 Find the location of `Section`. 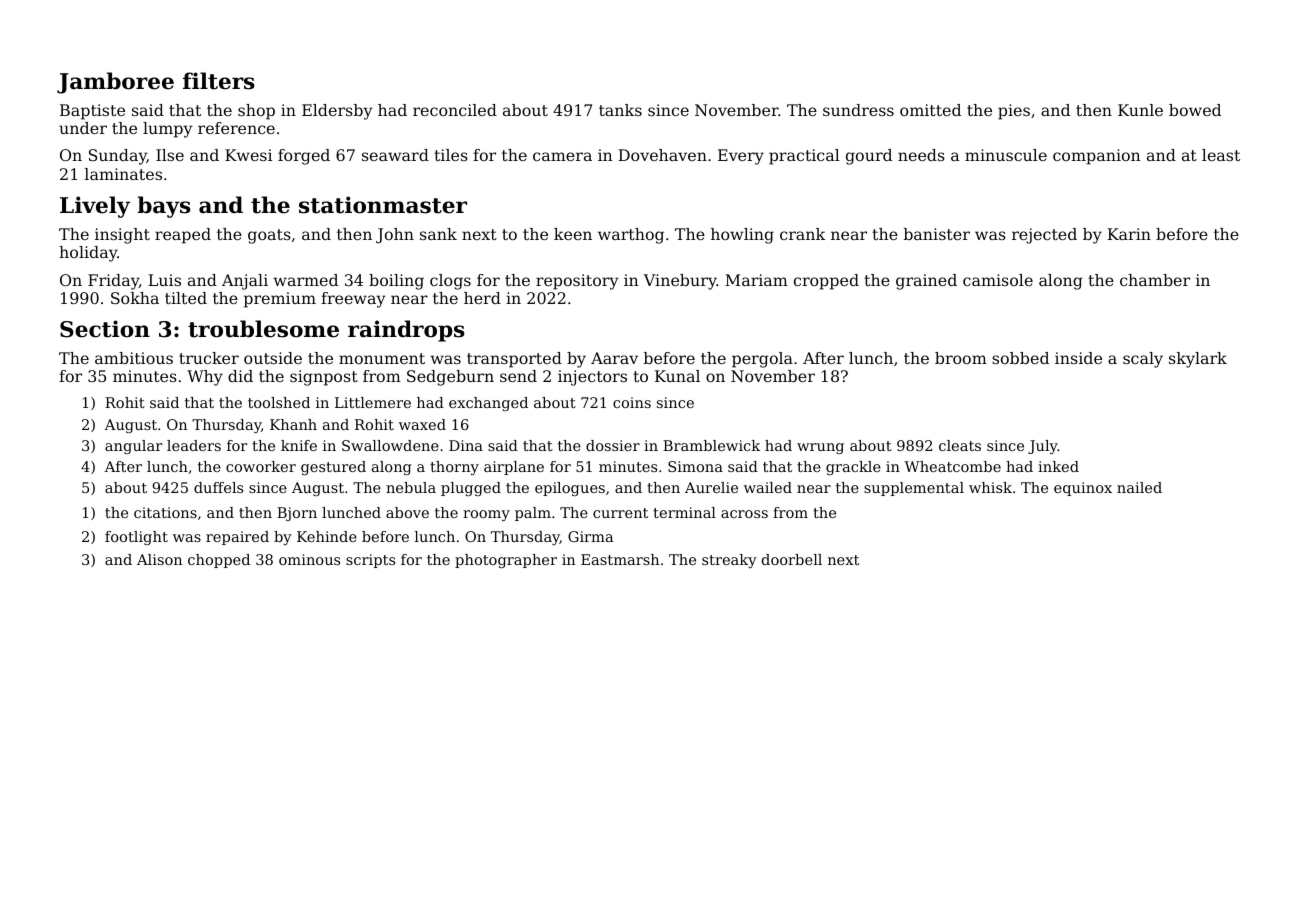

Section is located at coordinates (105, 329).
